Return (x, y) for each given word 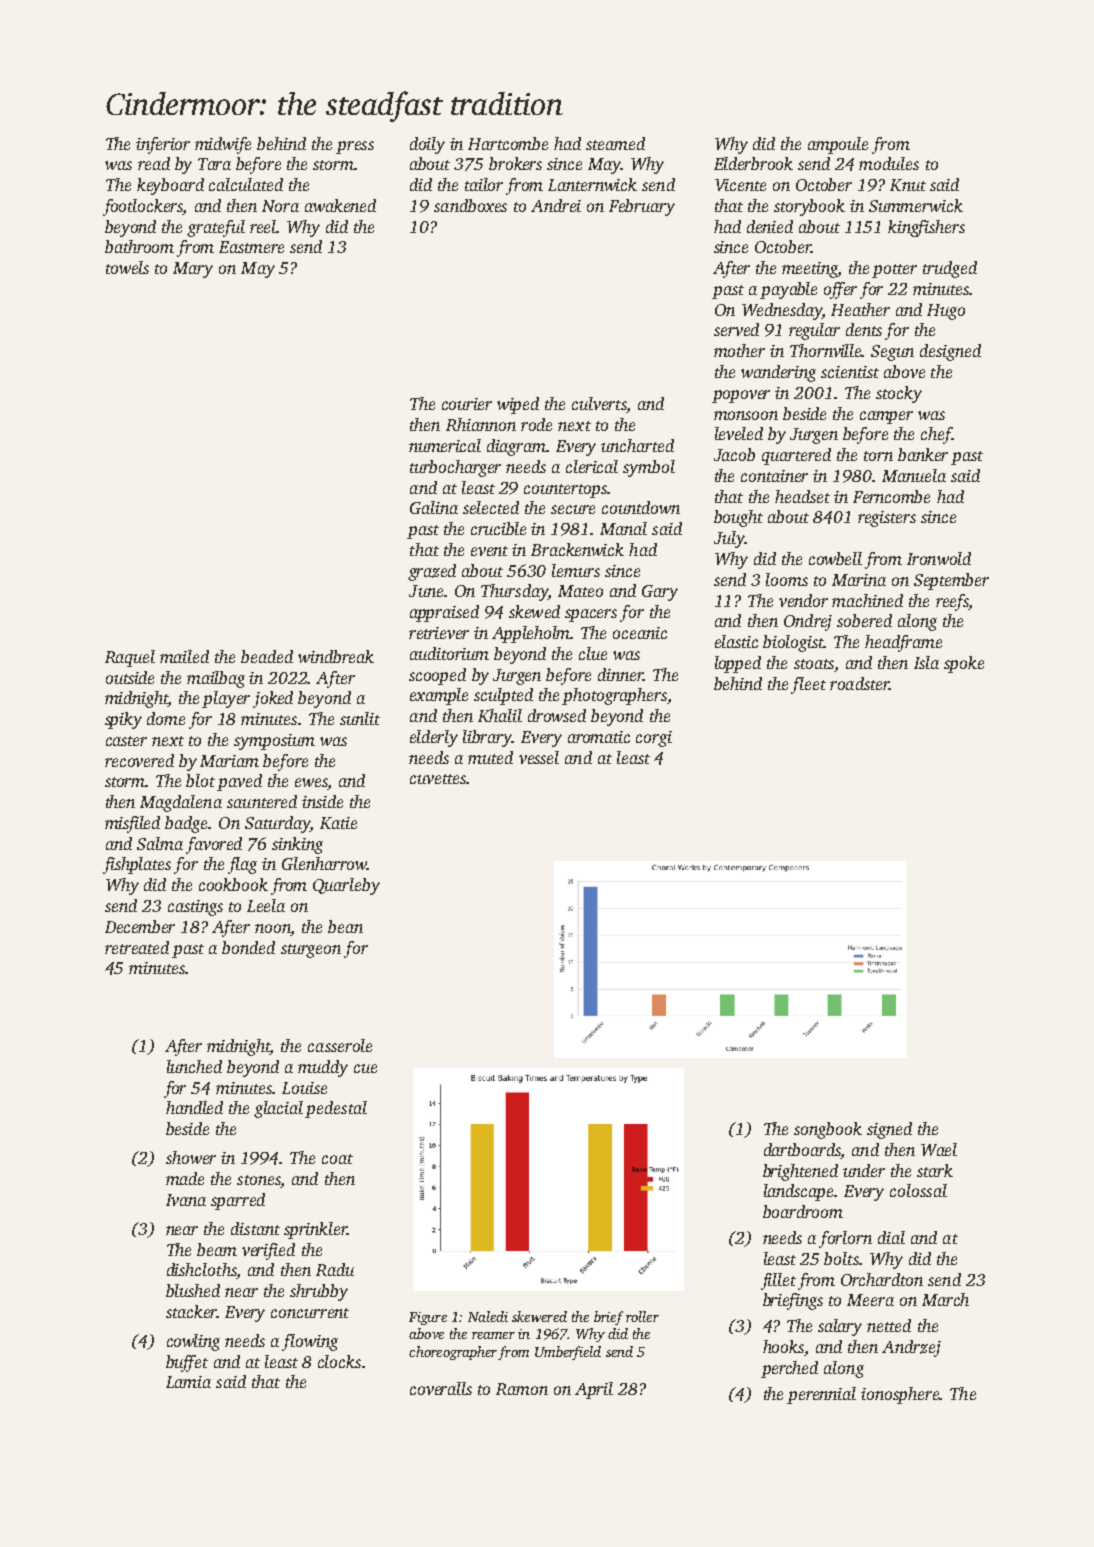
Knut (908, 185)
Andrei (556, 205)
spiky (123, 720)
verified (268, 1251)
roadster (859, 683)
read (154, 163)
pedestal (336, 1109)
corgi (654, 739)
